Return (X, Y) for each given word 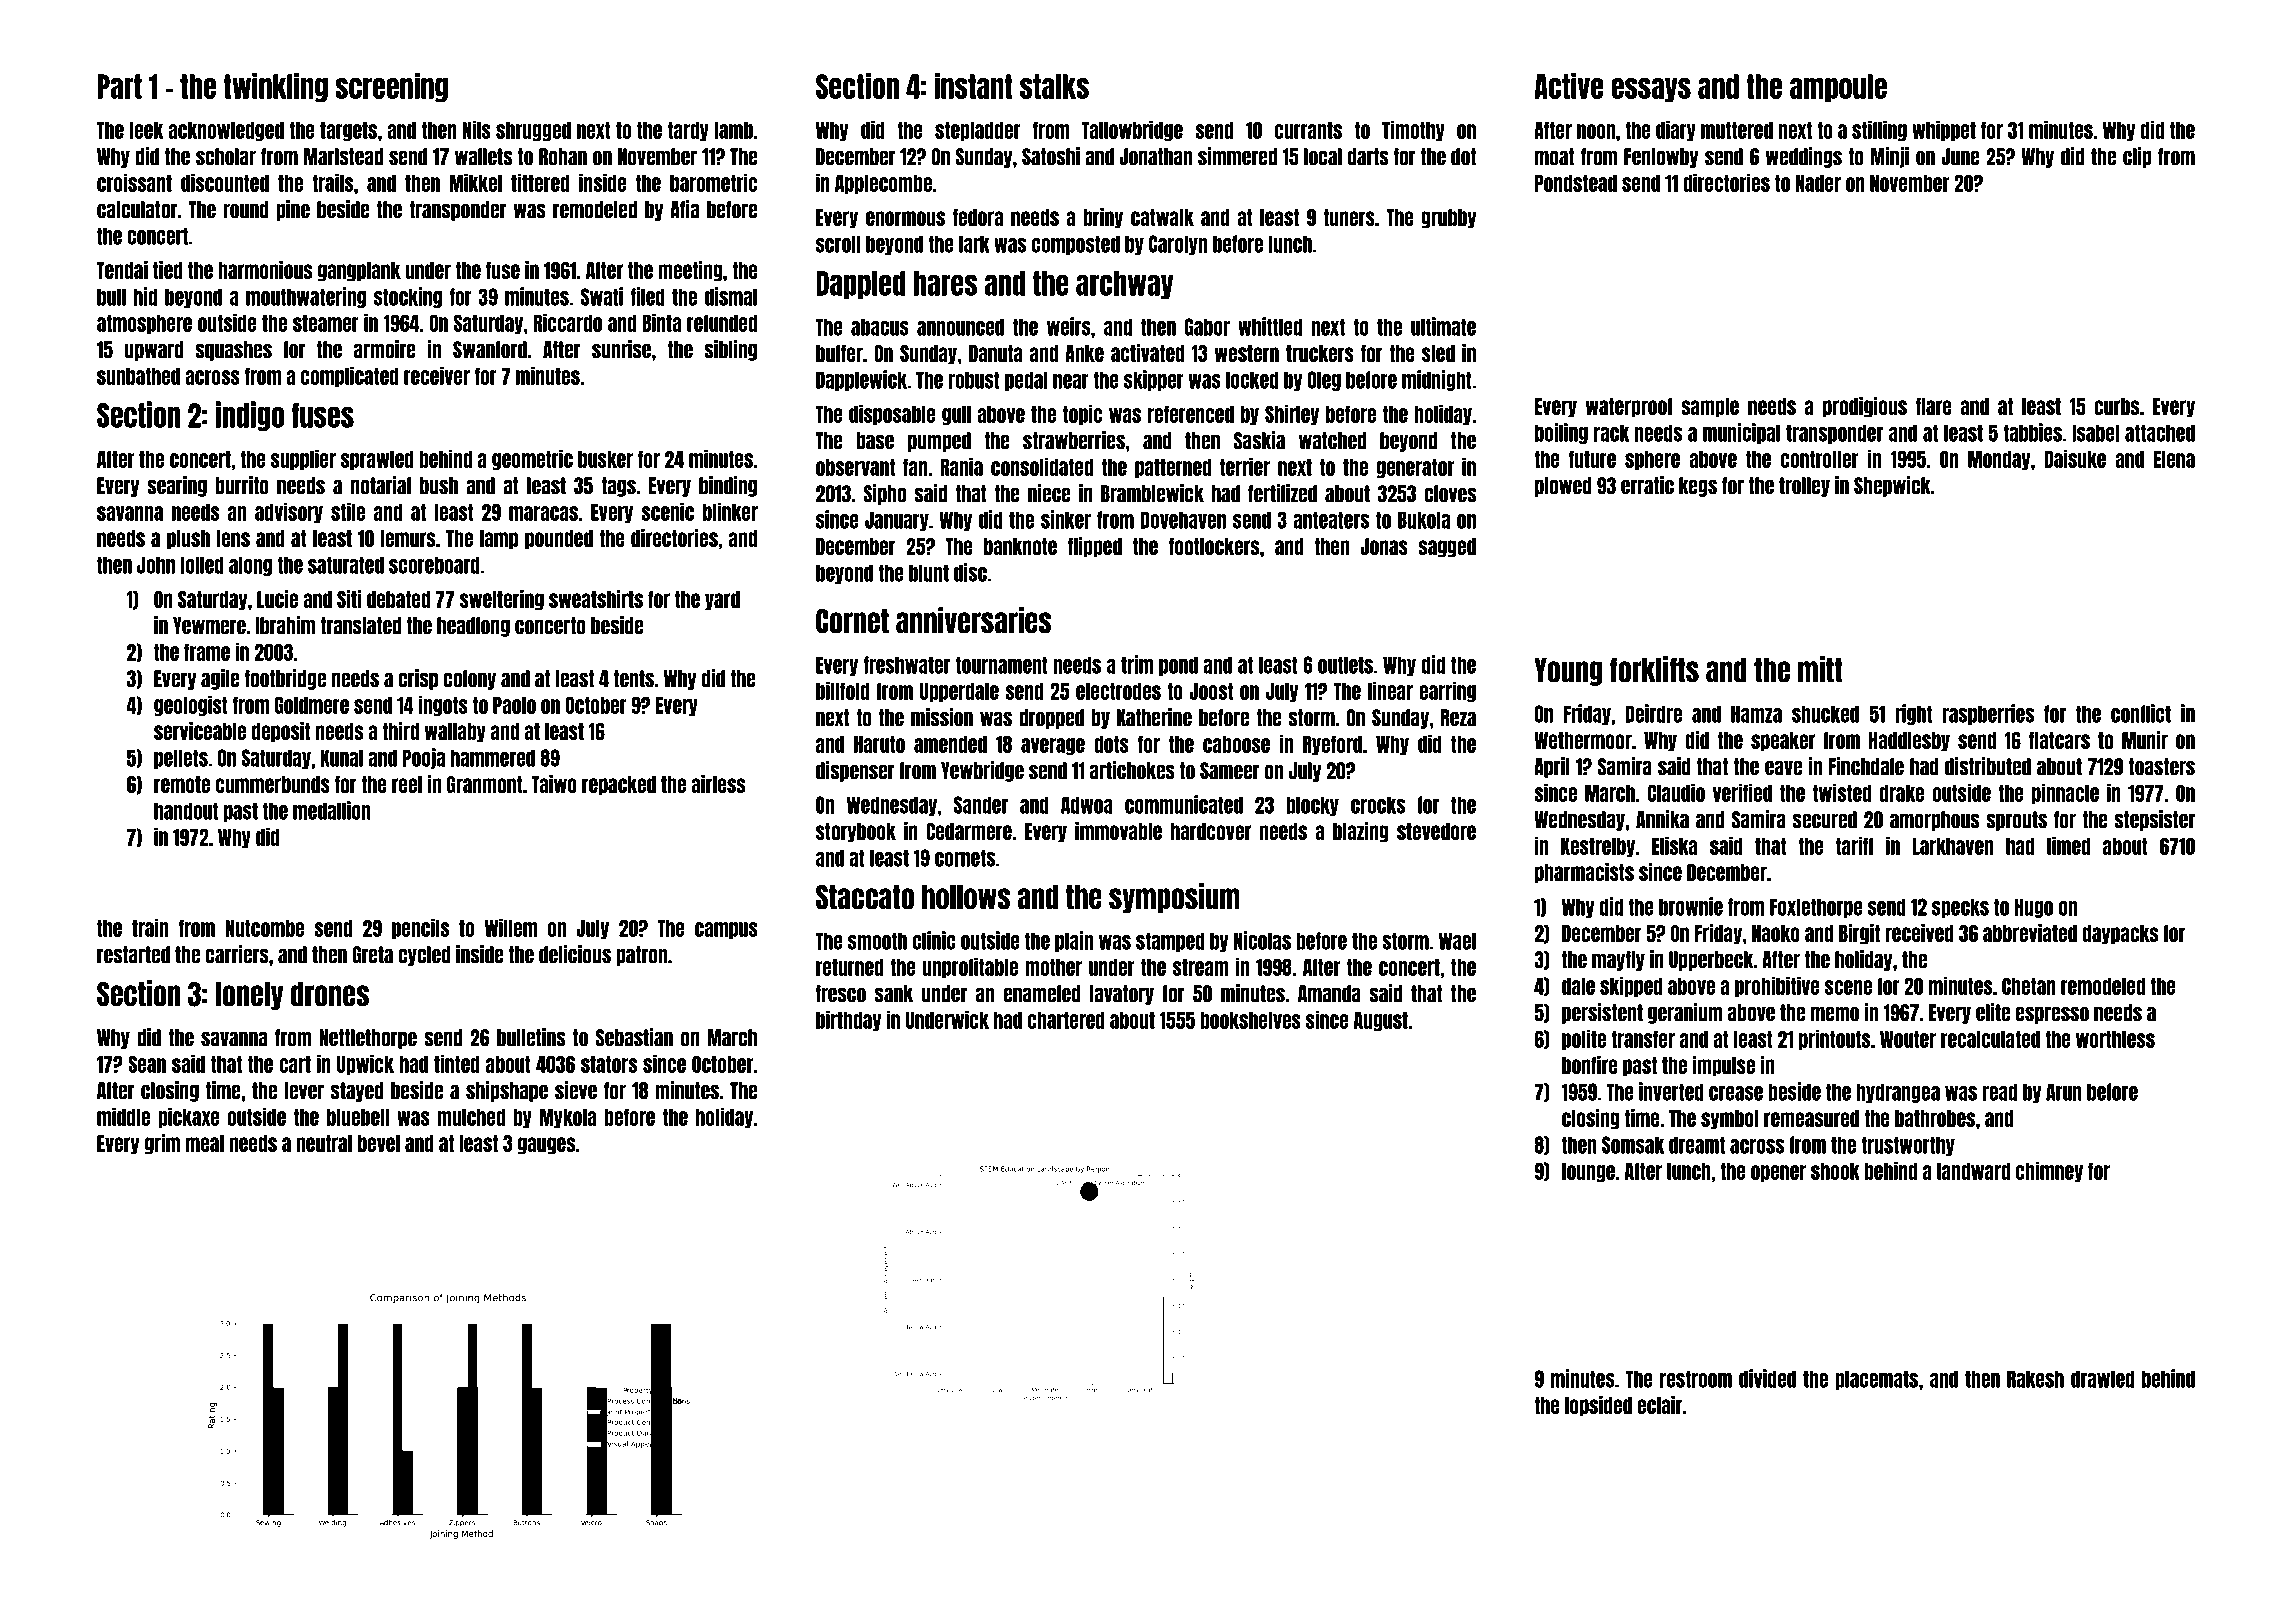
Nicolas (1262, 940)
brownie (1691, 906)
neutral (324, 1143)
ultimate (1443, 326)
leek (146, 130)
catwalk (1162, 217)
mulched (471, 1117)
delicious (575, 954)
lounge (1588, 1172)
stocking (408, 297)
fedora (978, 217)
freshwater (907, 665)
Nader (1818, 183)
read (1999, 1092)
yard (722, 601)
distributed (1988, 766)
